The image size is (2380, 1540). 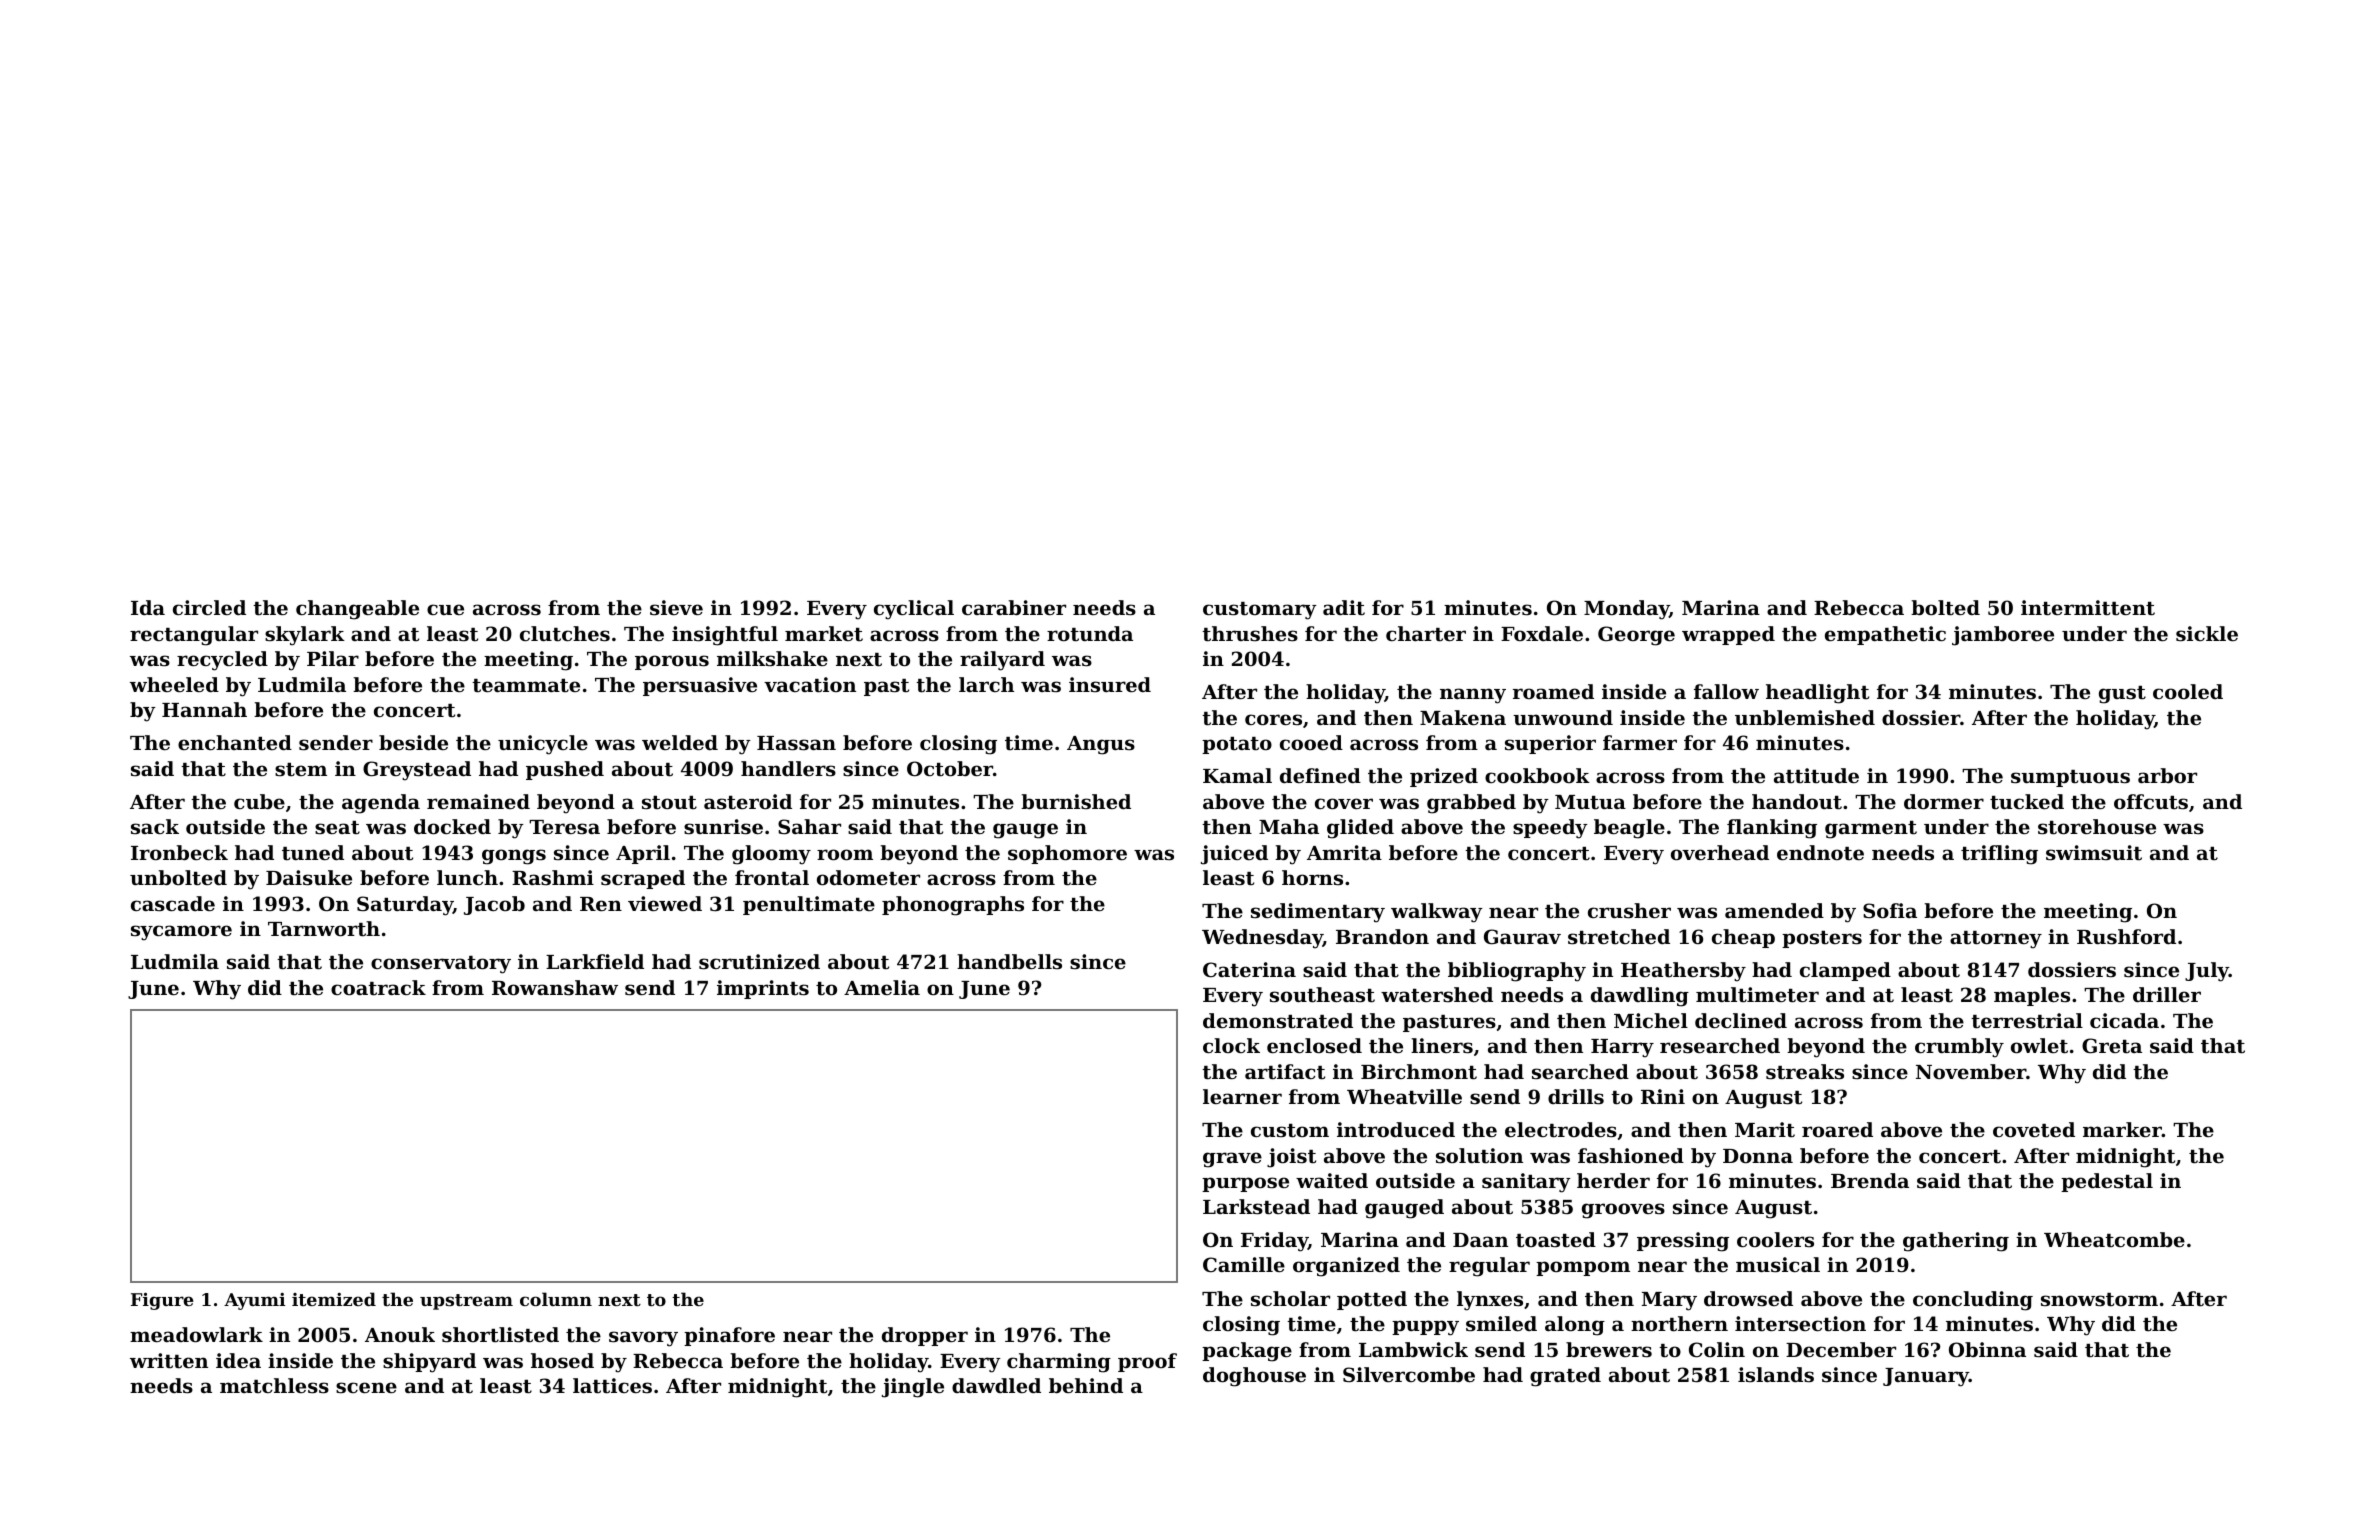 What do you see at coordinates (565, 634) in the page?
I see `clutches` at bounding box center [565, 634].
